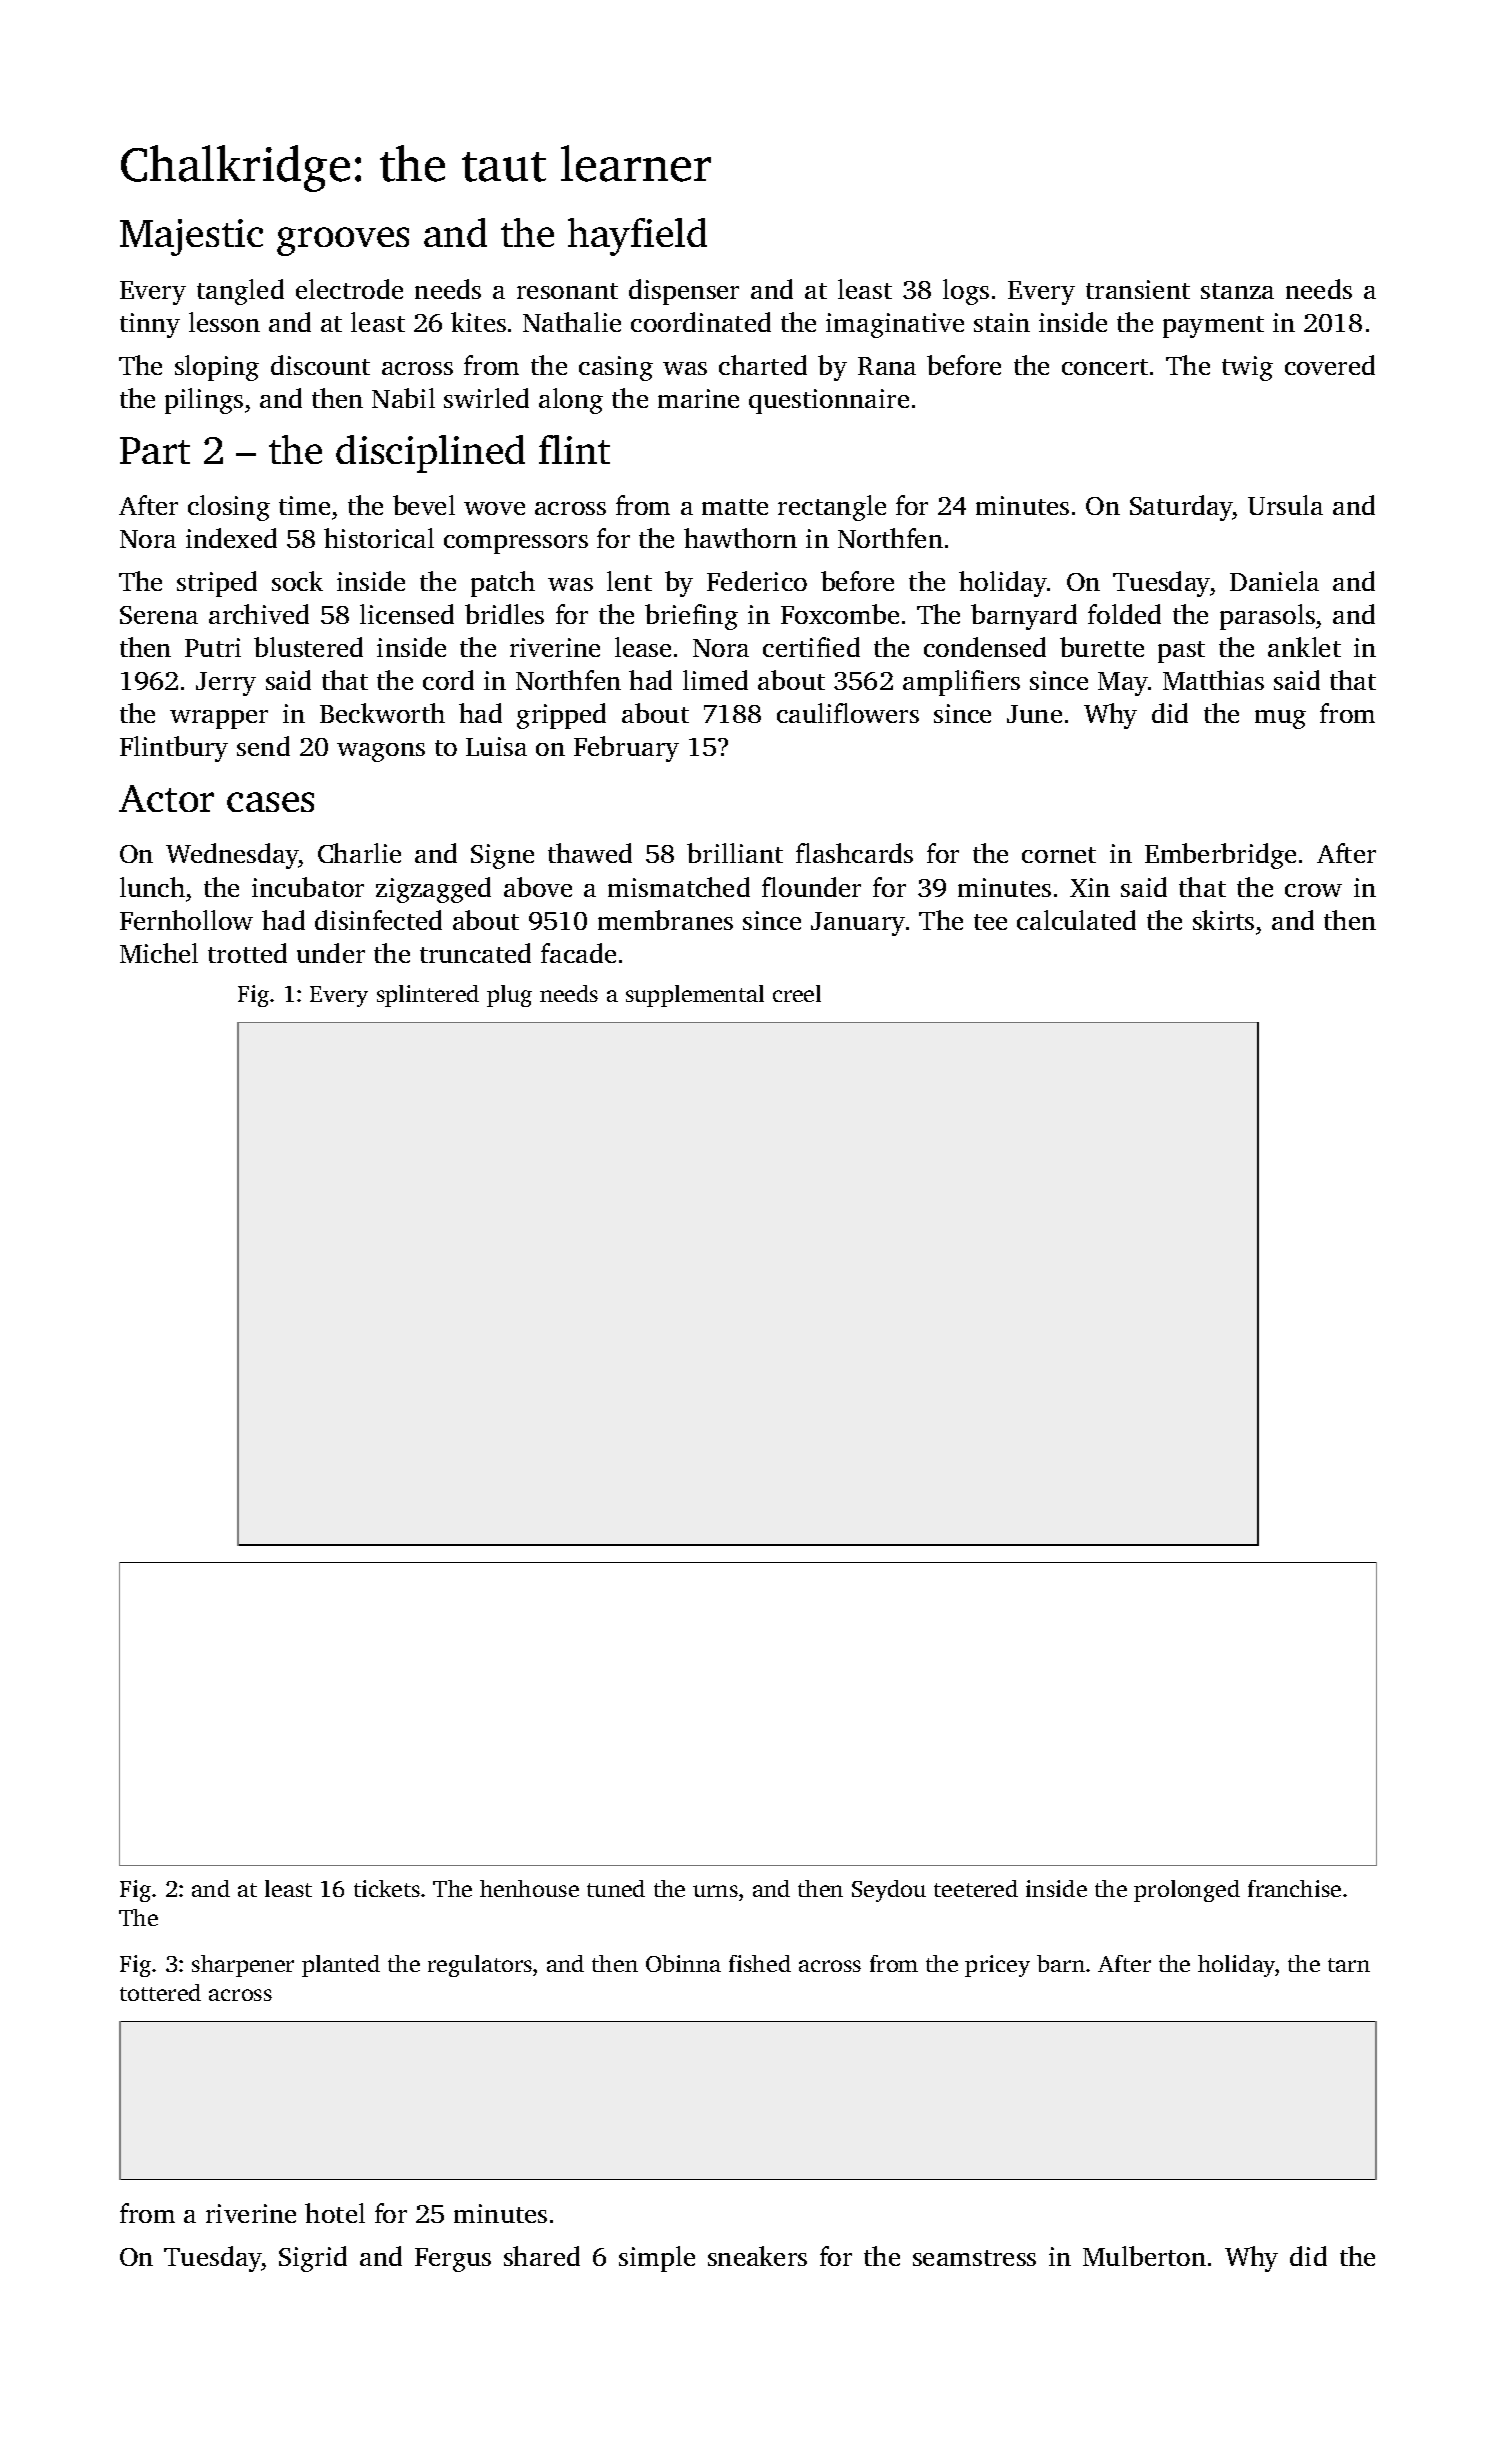  What do you see at coordinates (247, 953) in the document?
I see `trotted` at bounding box center [247, 953].
